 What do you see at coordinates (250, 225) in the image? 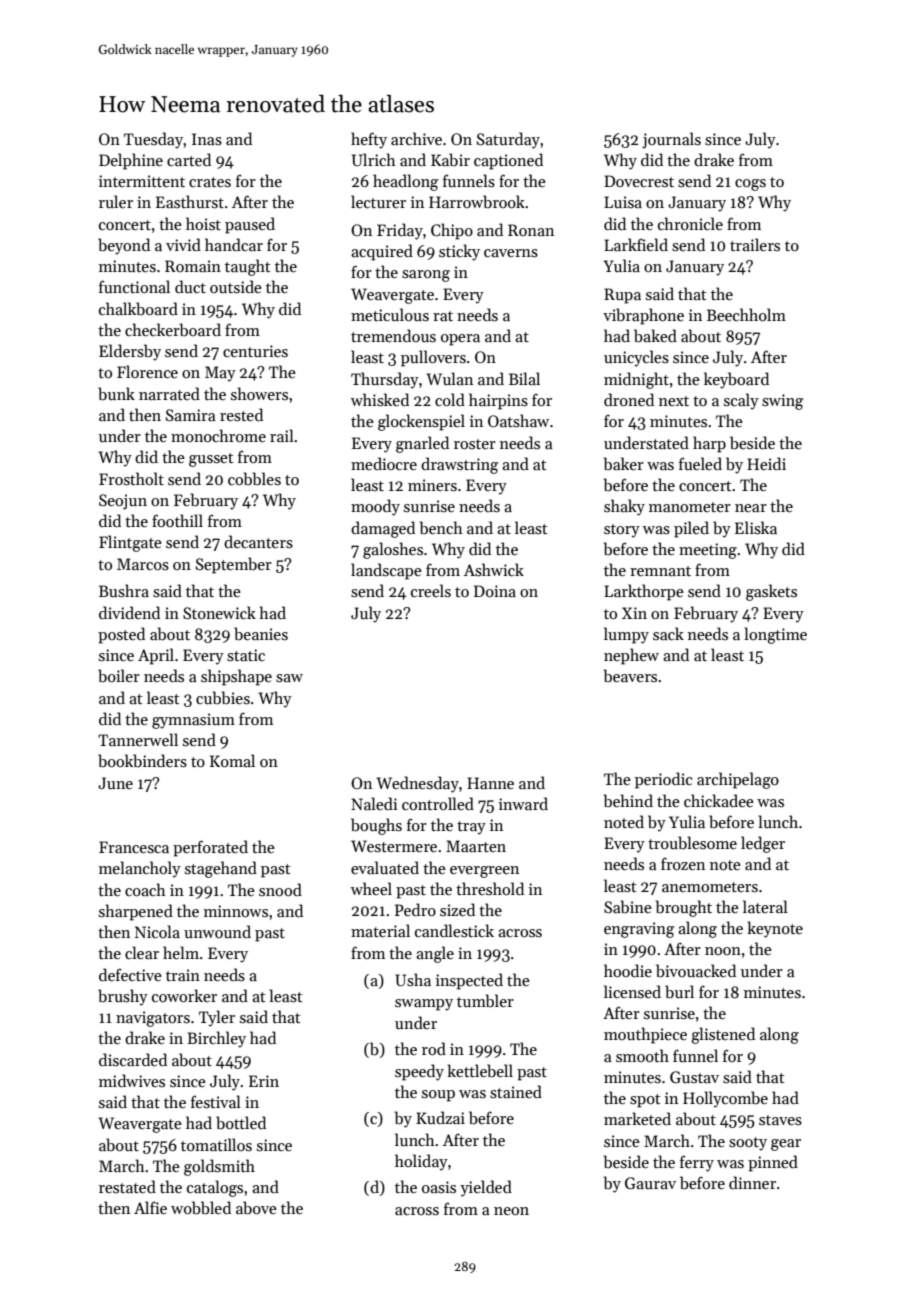
I see `paused` at bounding box center [250, 225].
